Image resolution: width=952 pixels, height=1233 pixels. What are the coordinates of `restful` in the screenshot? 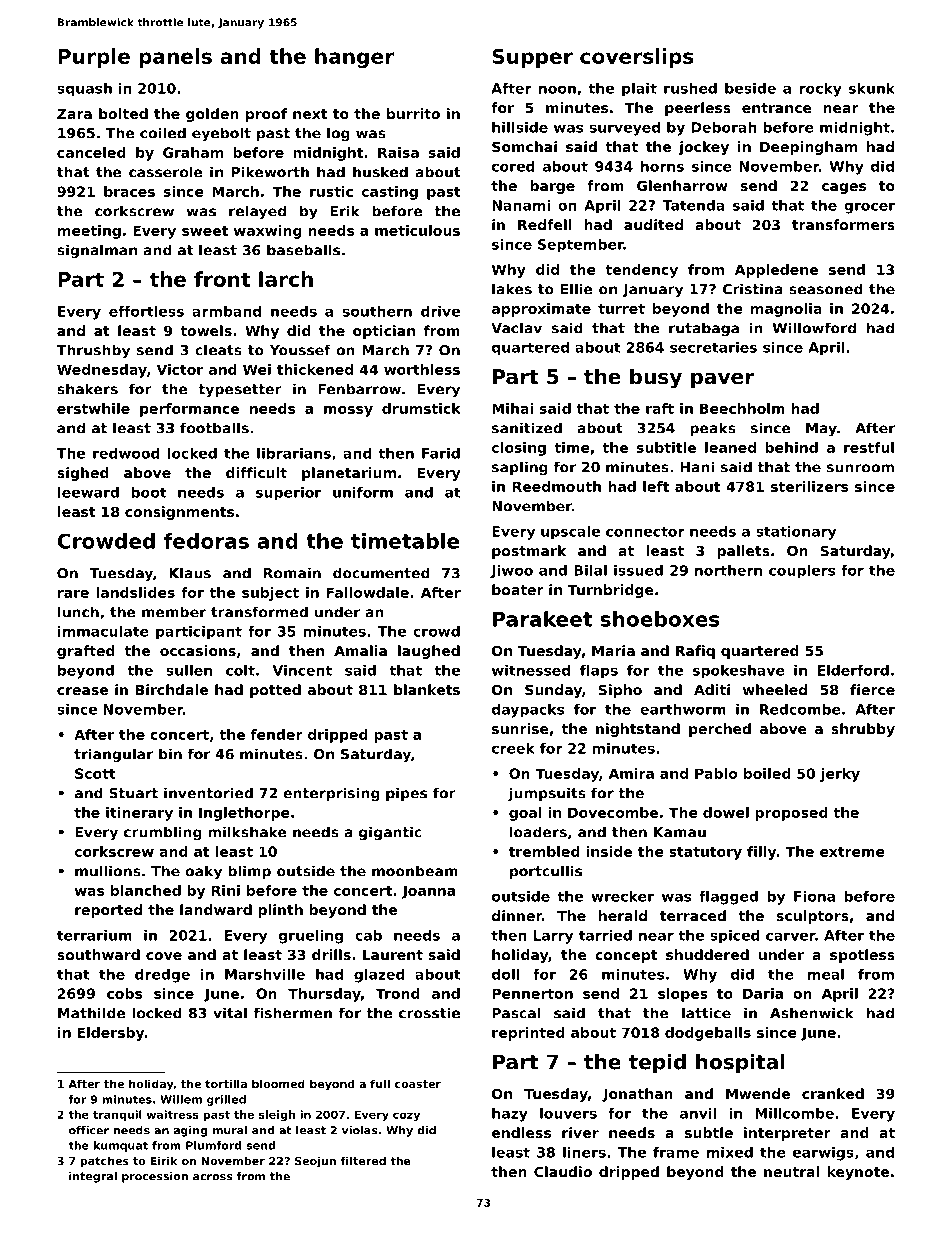 It's located at (869, 447).
